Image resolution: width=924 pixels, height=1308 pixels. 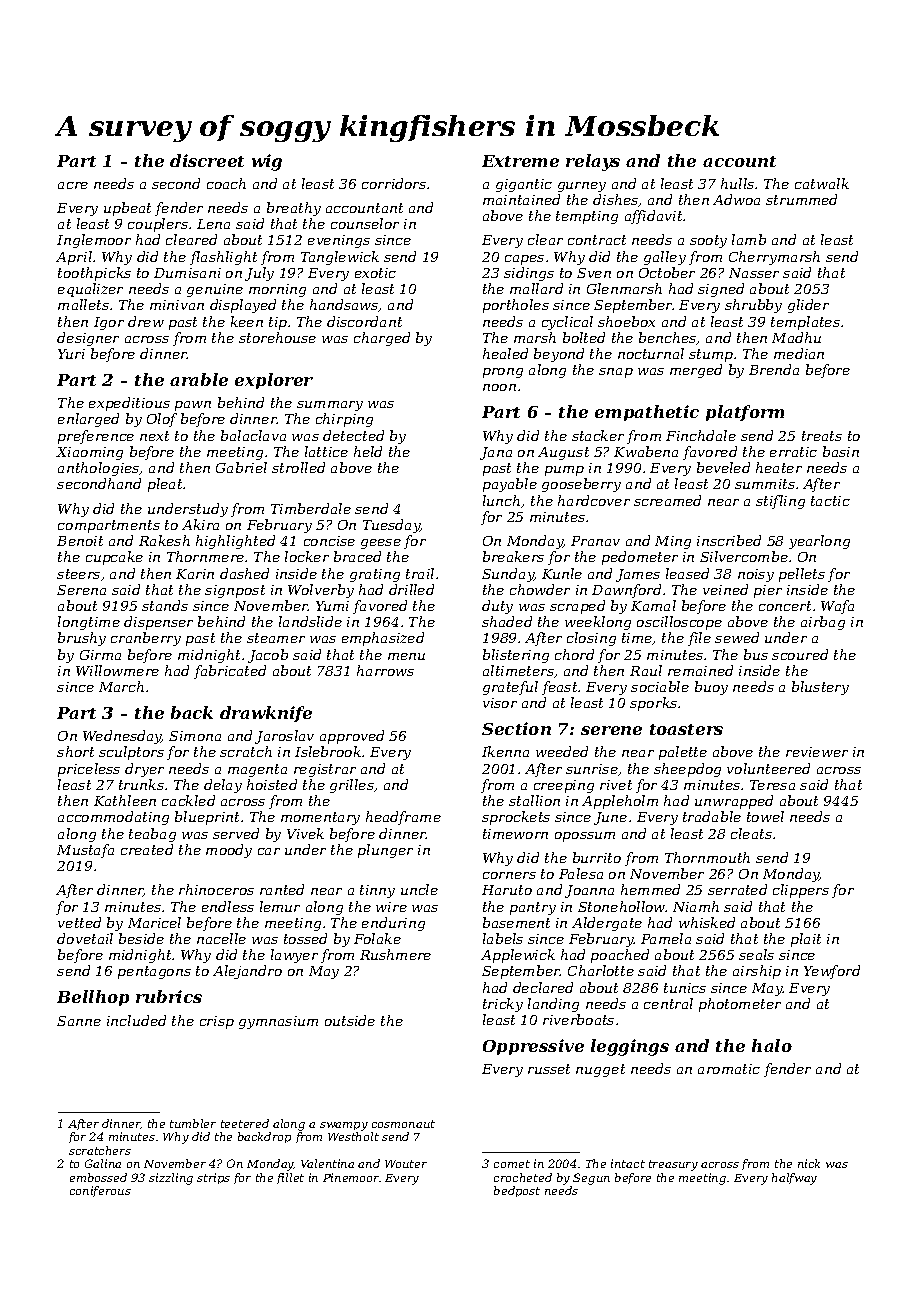 I want to click on lunch, so click(x=501, y=500).
